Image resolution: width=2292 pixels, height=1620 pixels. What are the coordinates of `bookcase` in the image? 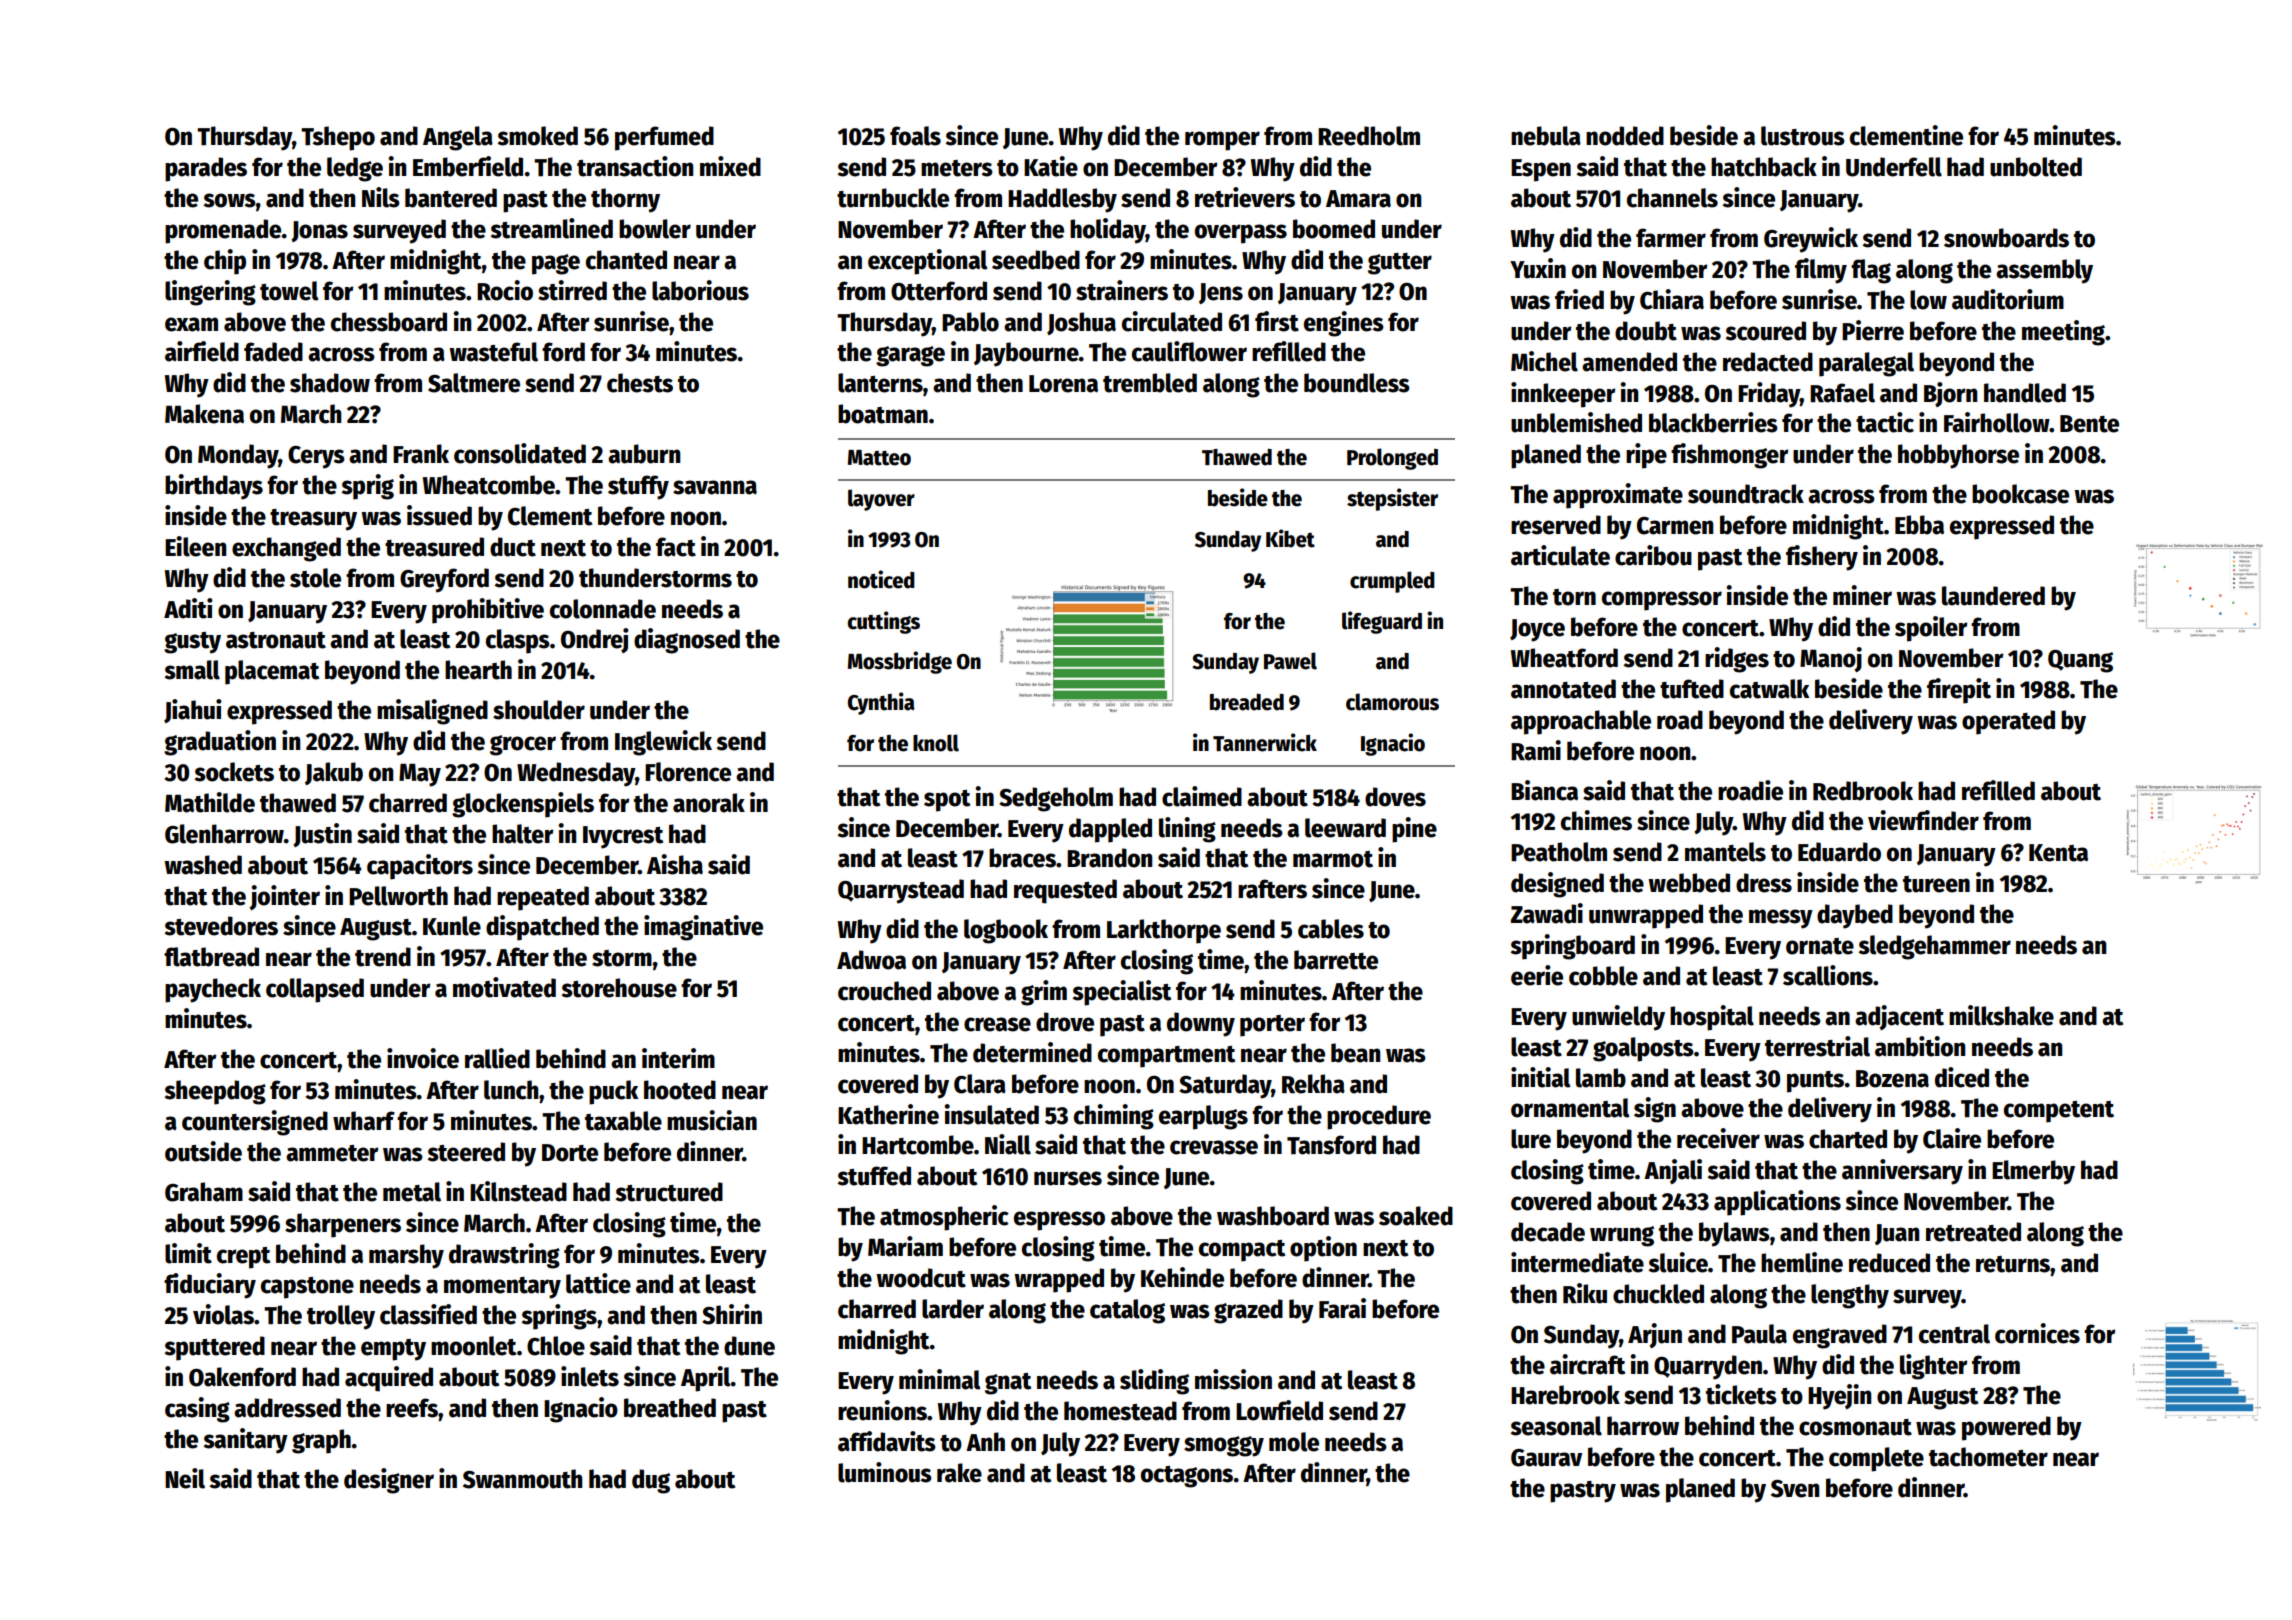 It's located at (2020, 494).
